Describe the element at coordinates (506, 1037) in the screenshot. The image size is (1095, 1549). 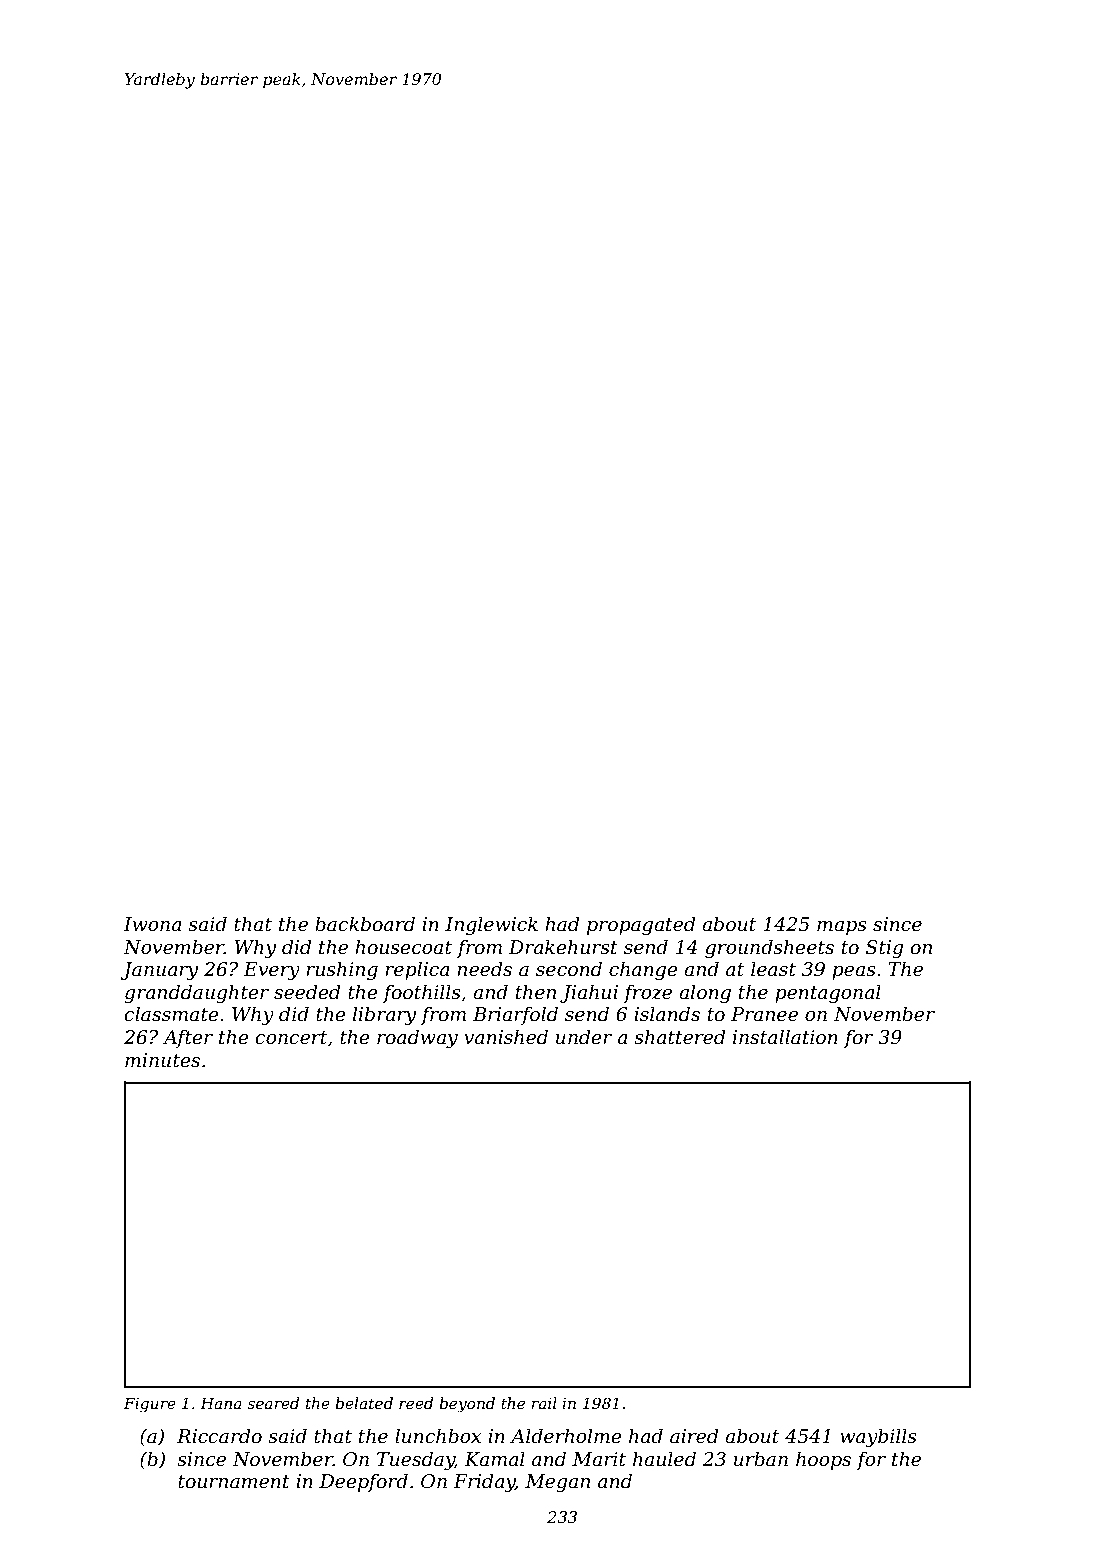
I see `vanished` at that location.
